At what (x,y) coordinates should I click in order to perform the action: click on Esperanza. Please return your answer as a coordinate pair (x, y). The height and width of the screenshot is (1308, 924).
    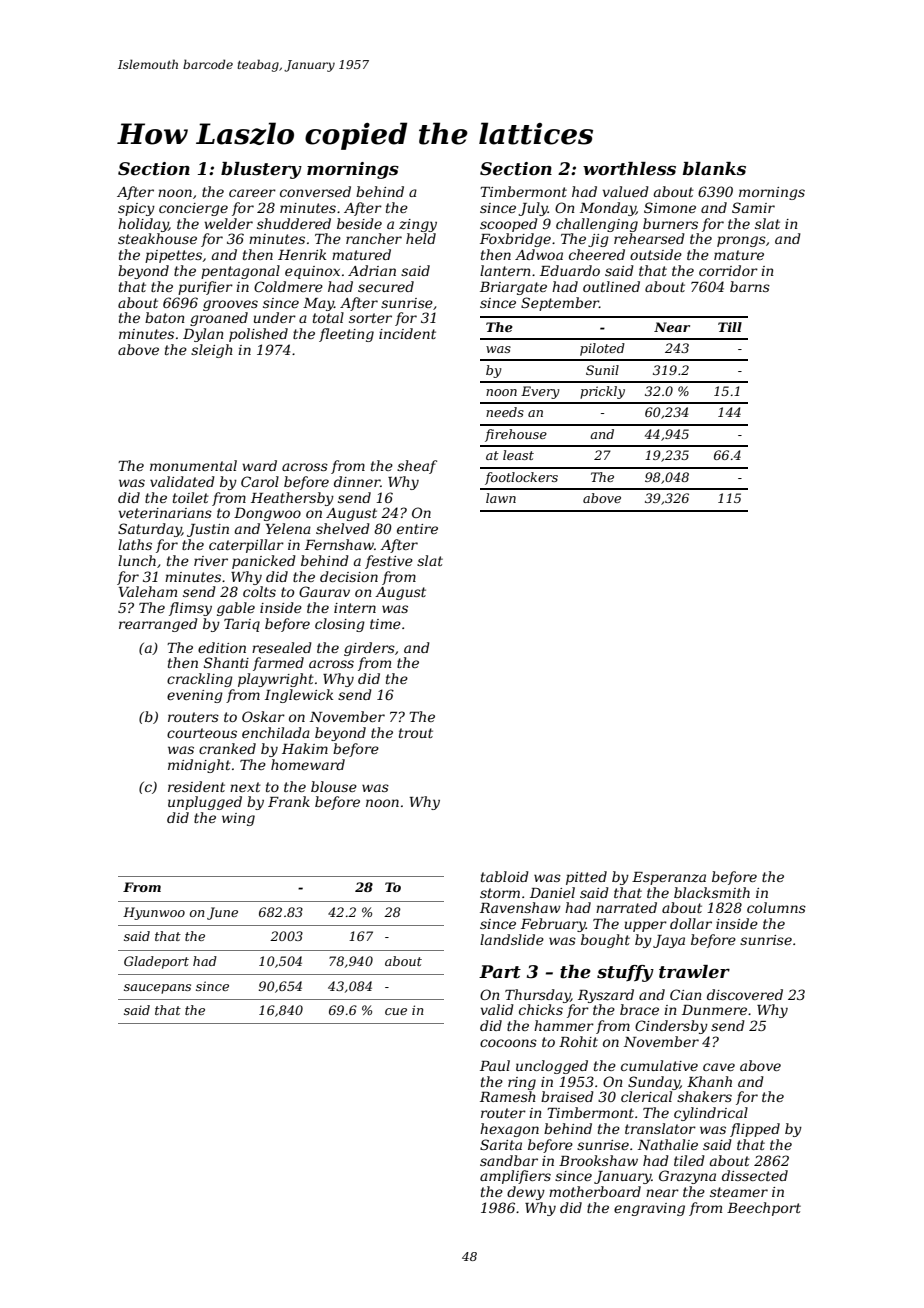
    Looking at the image, I should click on (669, 878).
